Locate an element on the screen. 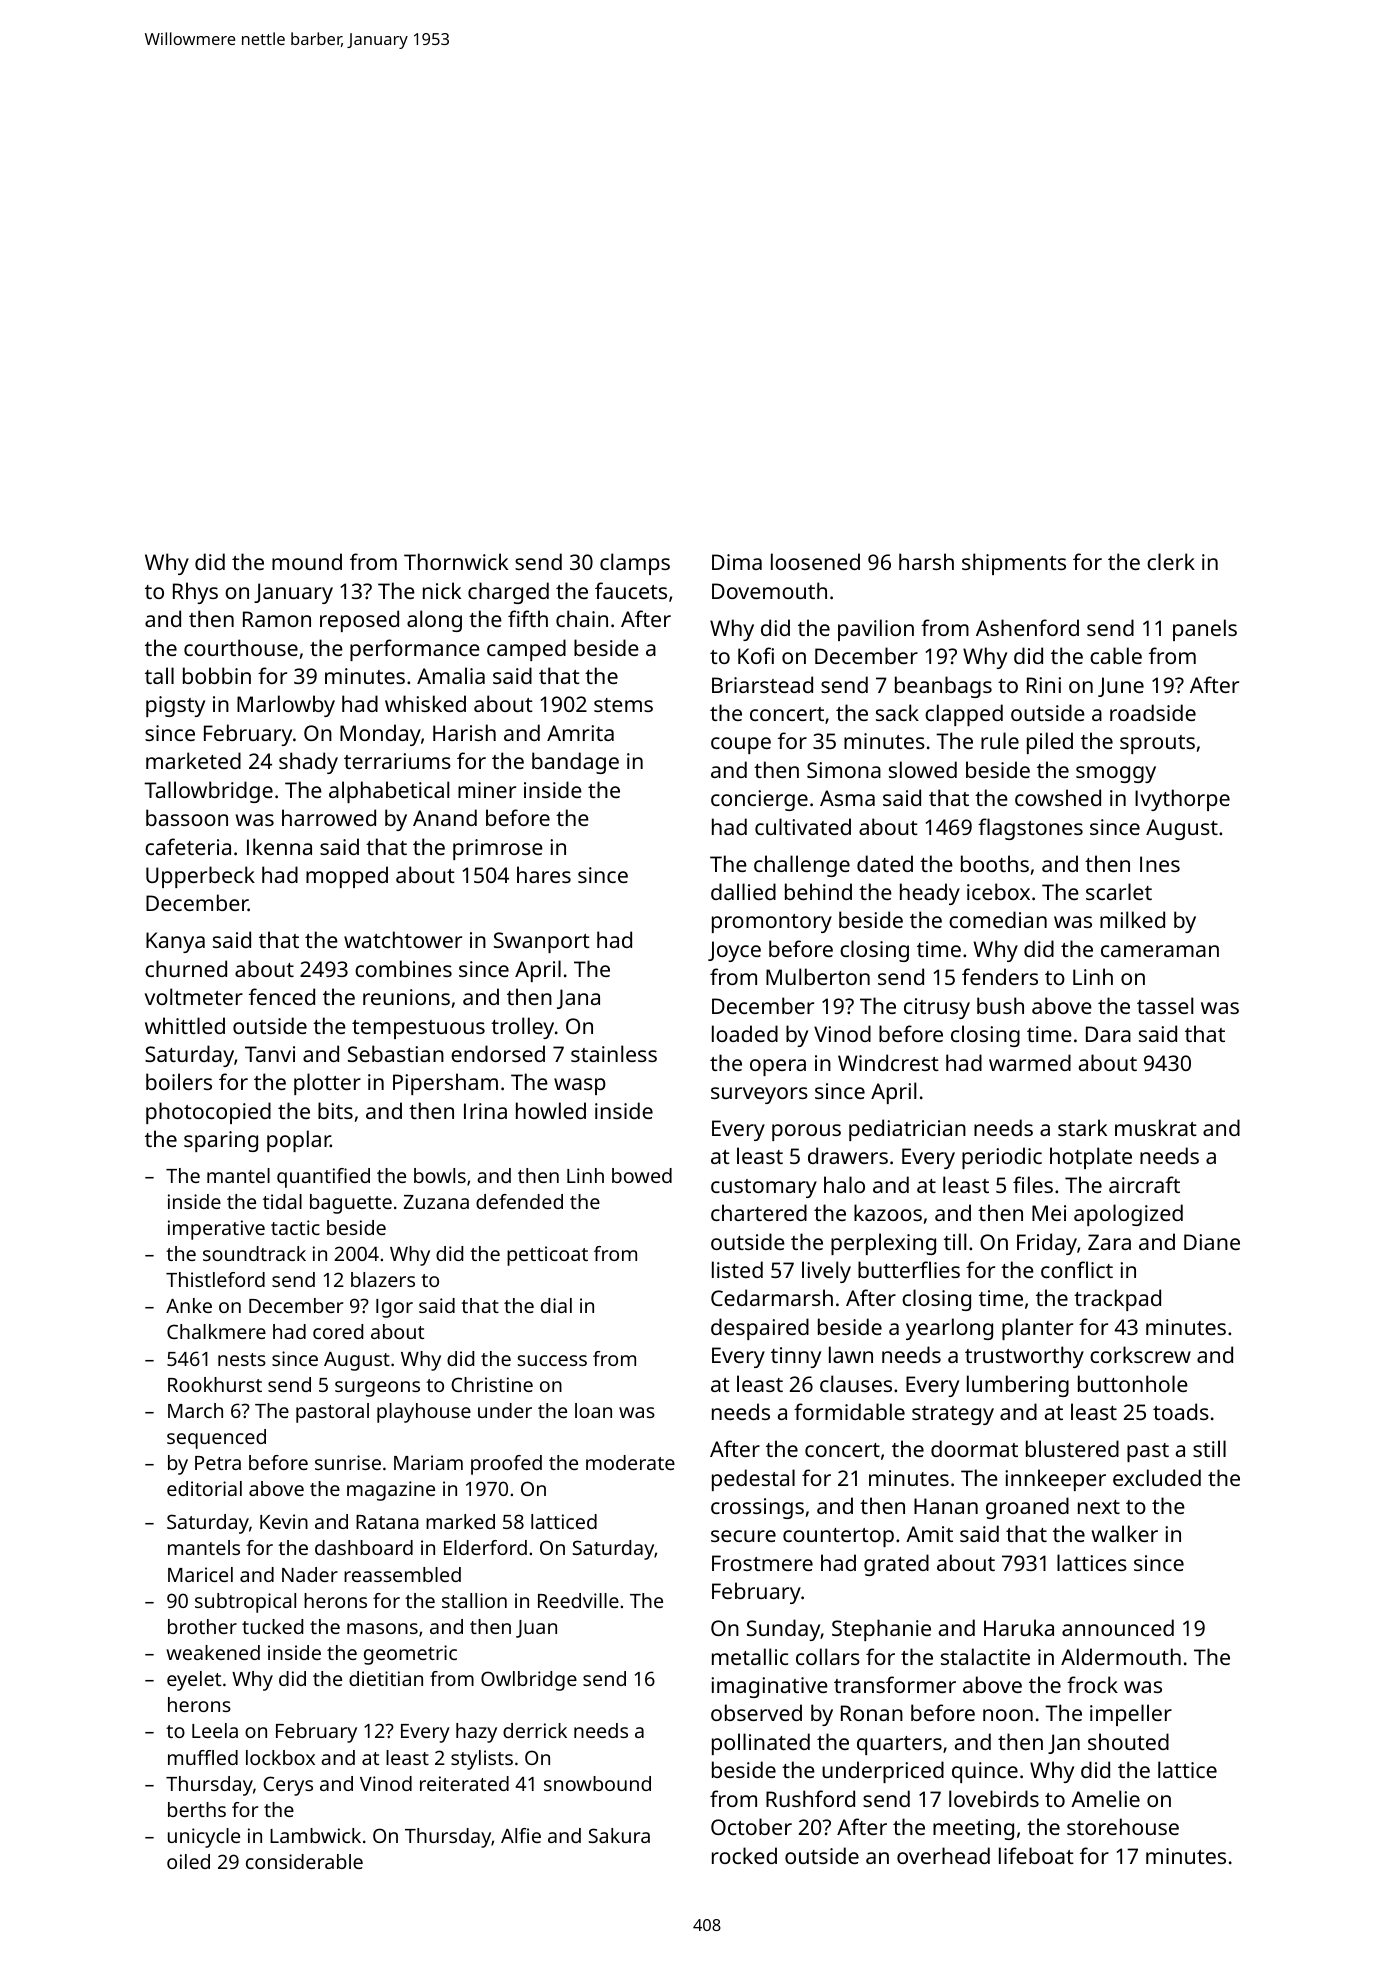 This screenshot has height=1969, width=1386. trackpad is located at coordinates (1117, 1300).
